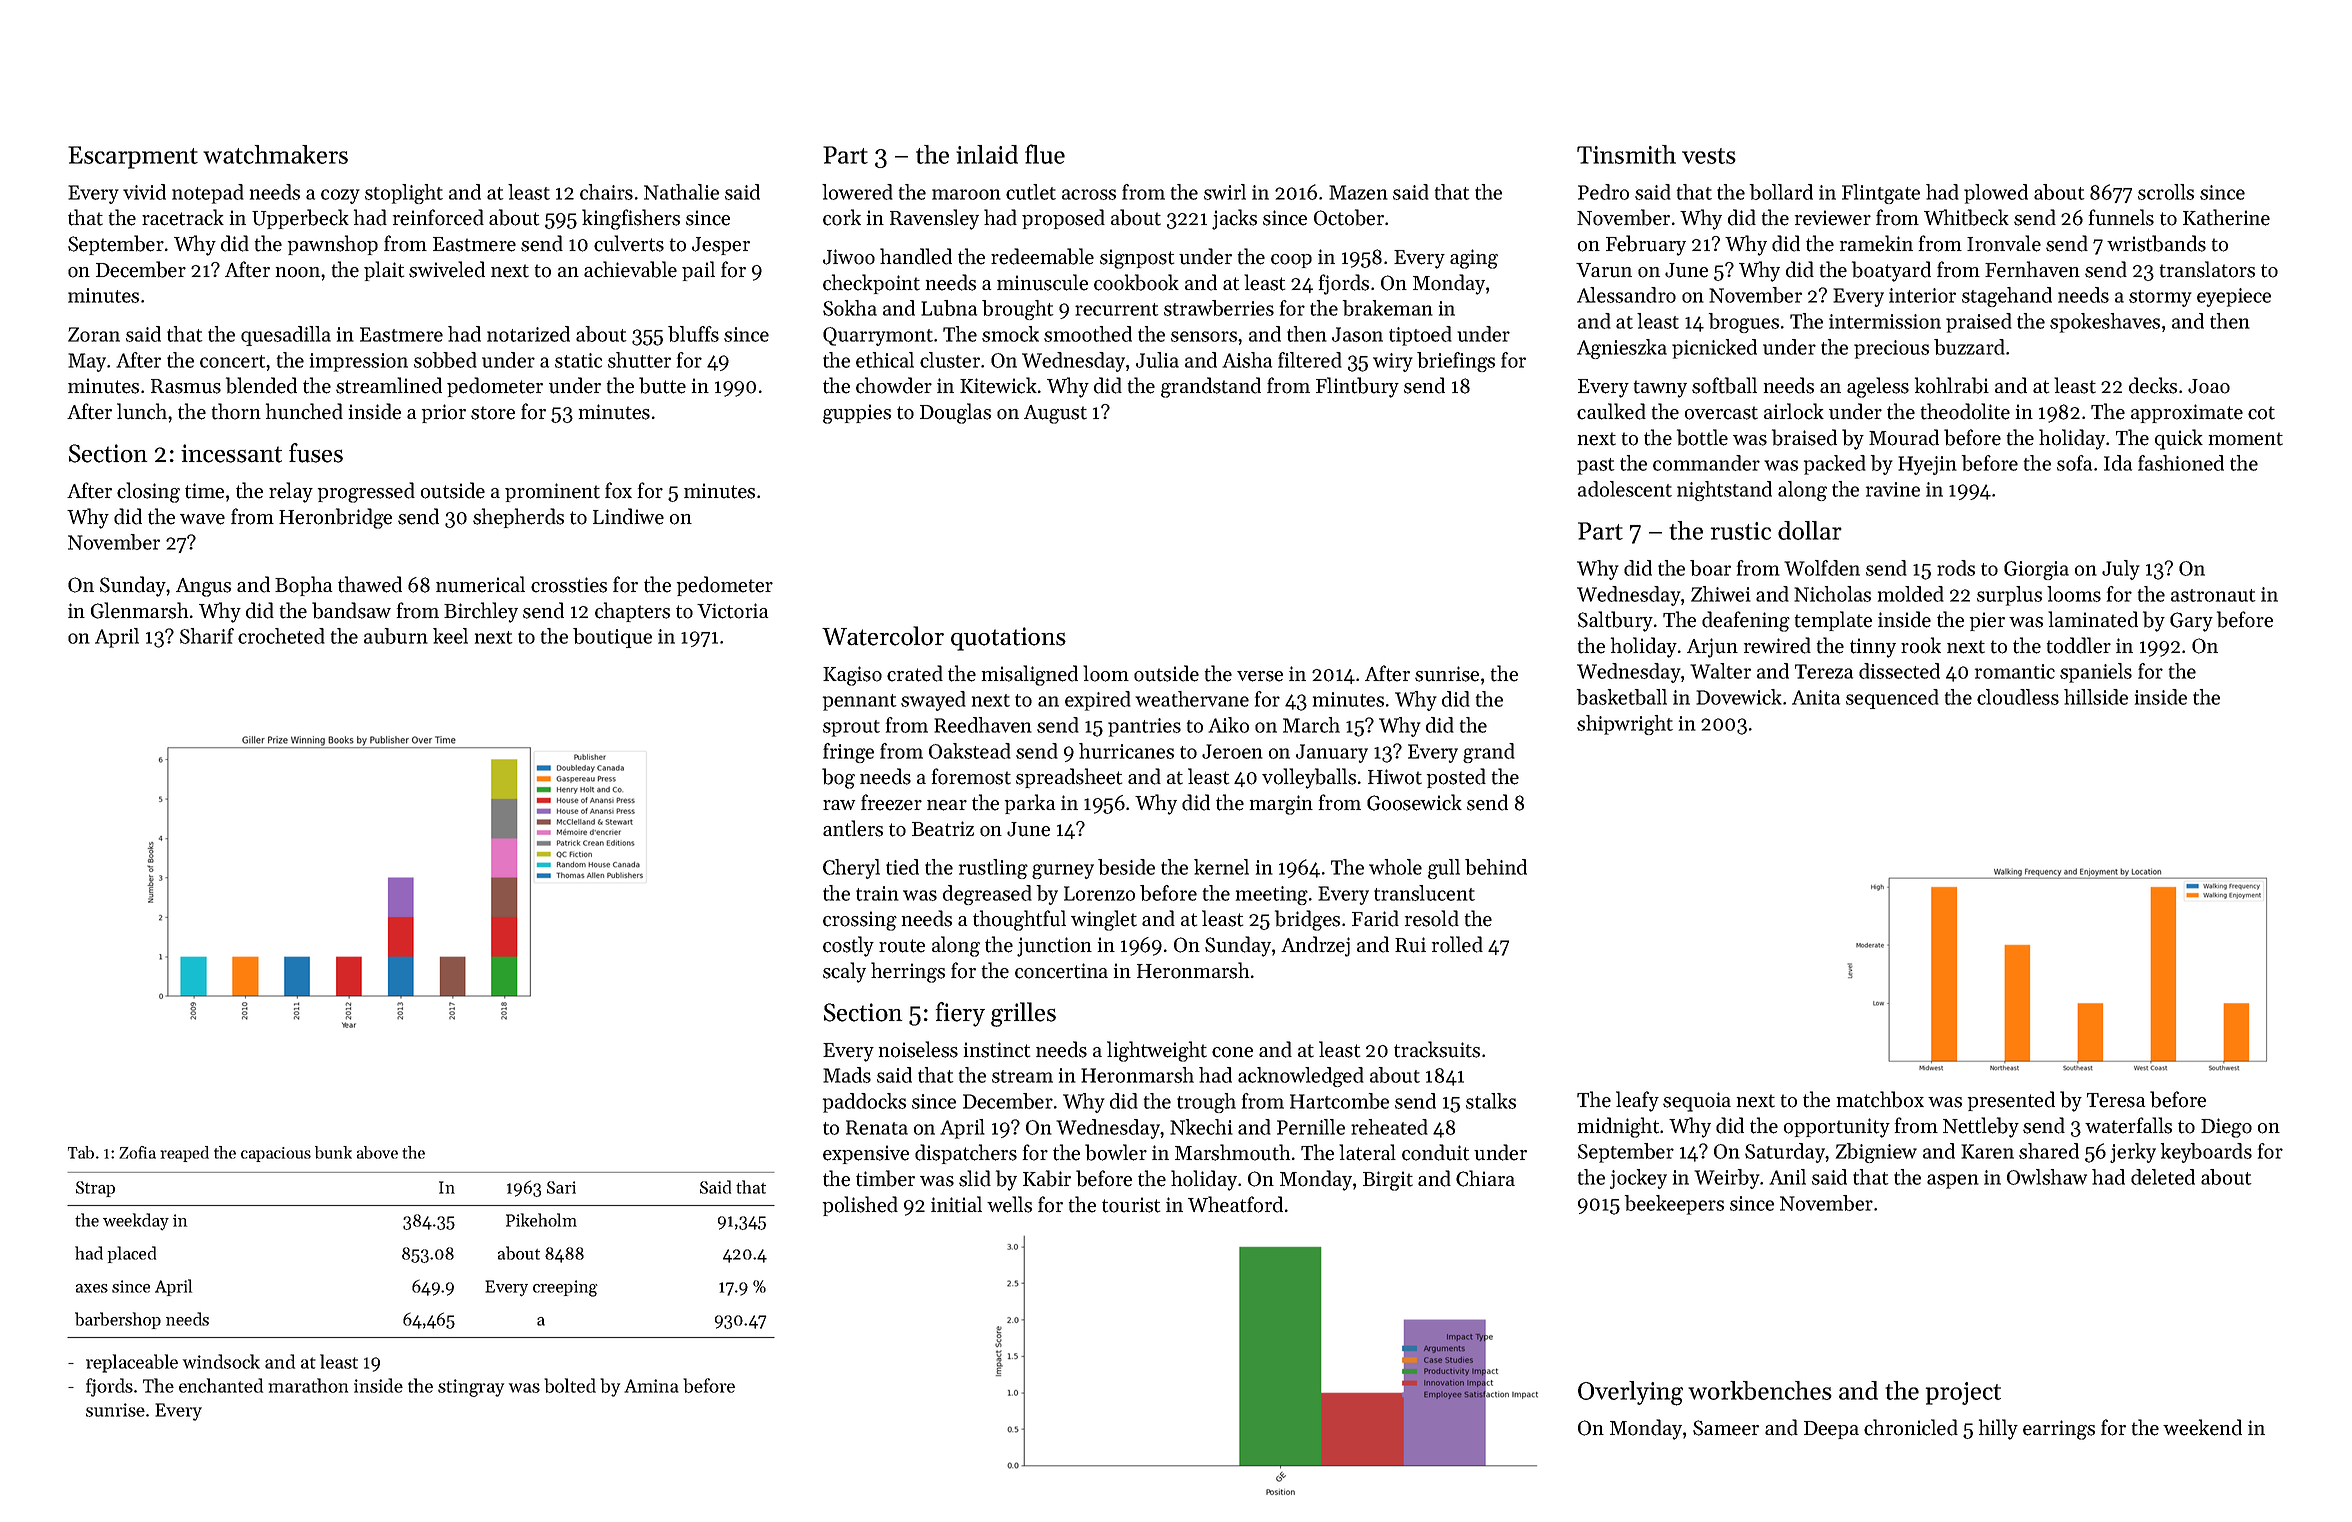  I want to click on rolled, so click(1457, 944).
